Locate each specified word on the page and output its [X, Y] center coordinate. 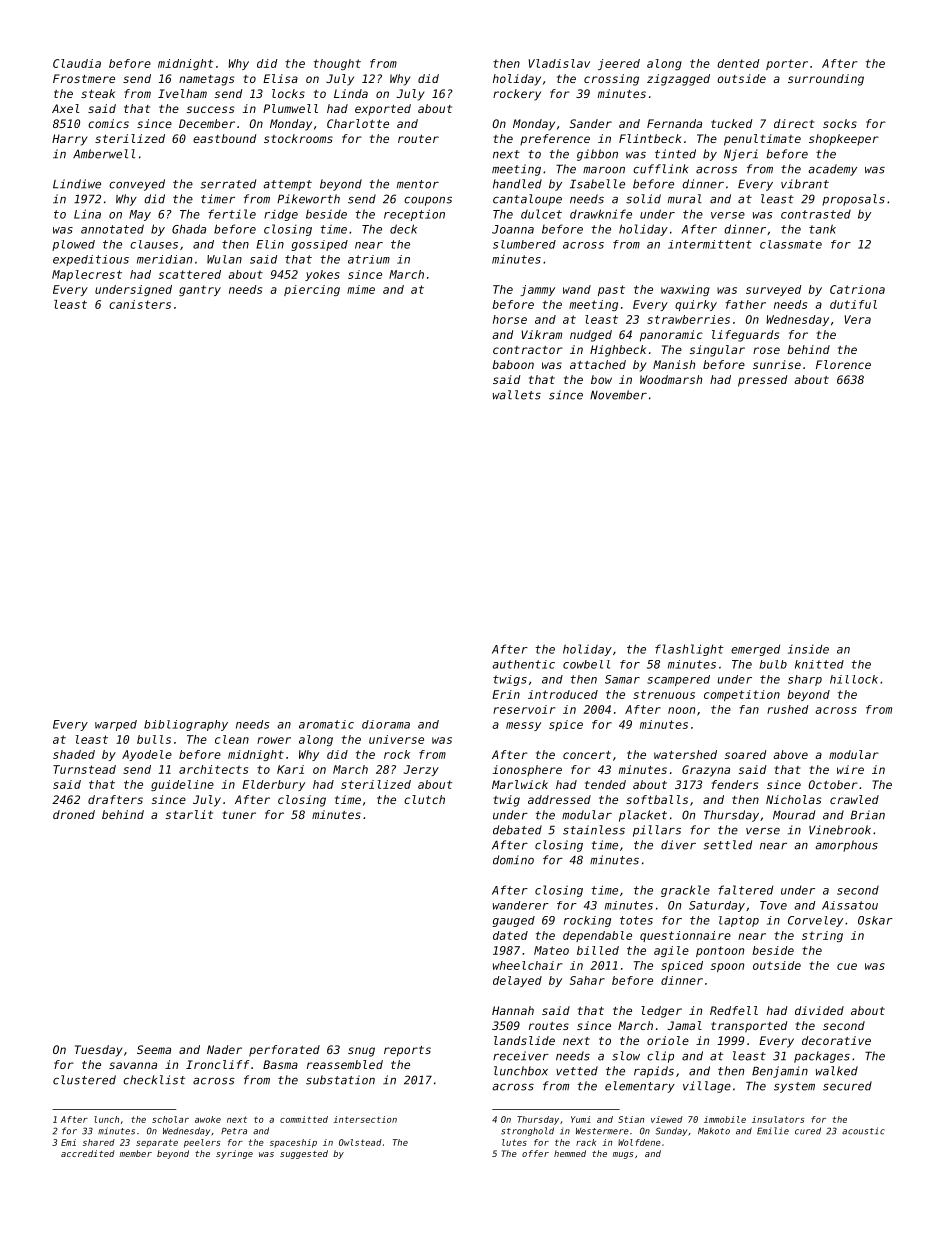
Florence [843, 364]
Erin [506, 694]
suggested [304, 1154]
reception [414, 215]
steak [98, 93]
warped [116, 725]
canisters [140, 304]
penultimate [762, 140]
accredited [88, 1153]
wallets [517, 395]
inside [808, 649]
